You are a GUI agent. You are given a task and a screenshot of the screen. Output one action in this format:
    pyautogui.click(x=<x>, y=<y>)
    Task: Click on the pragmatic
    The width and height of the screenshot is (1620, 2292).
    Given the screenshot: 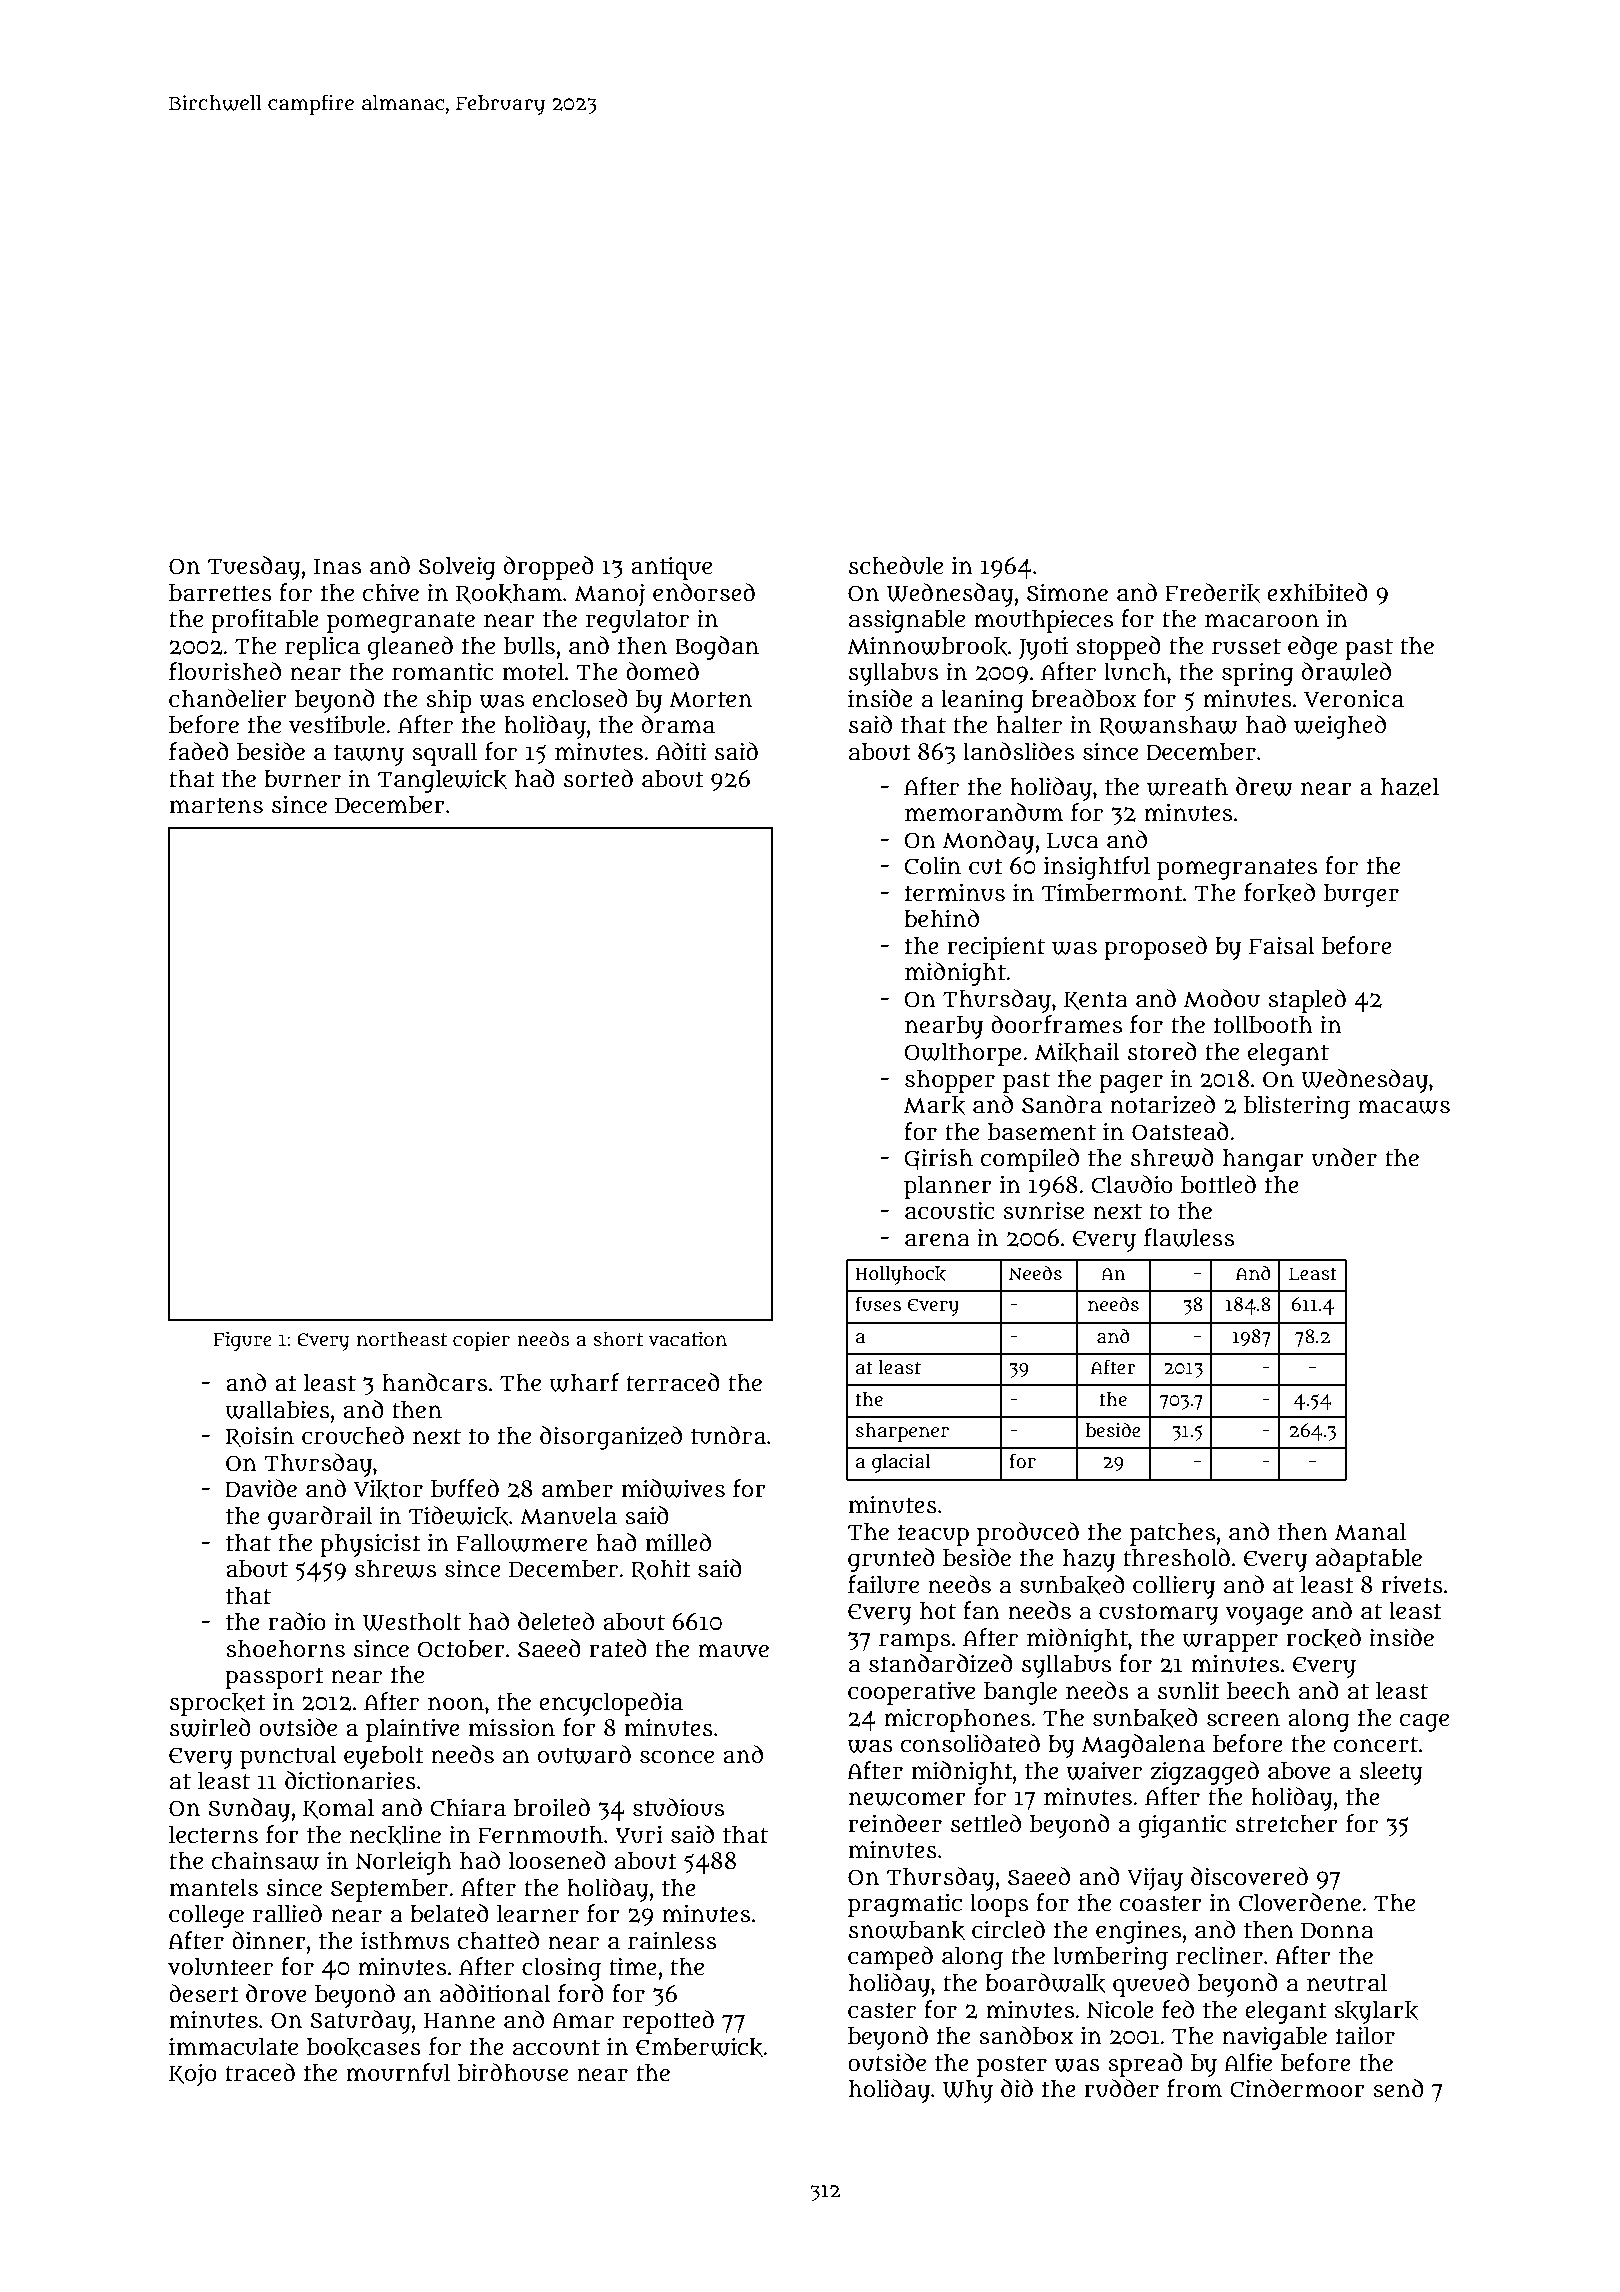 What is the action you would take?
    pyautogui.click(x=905, y=1905)
